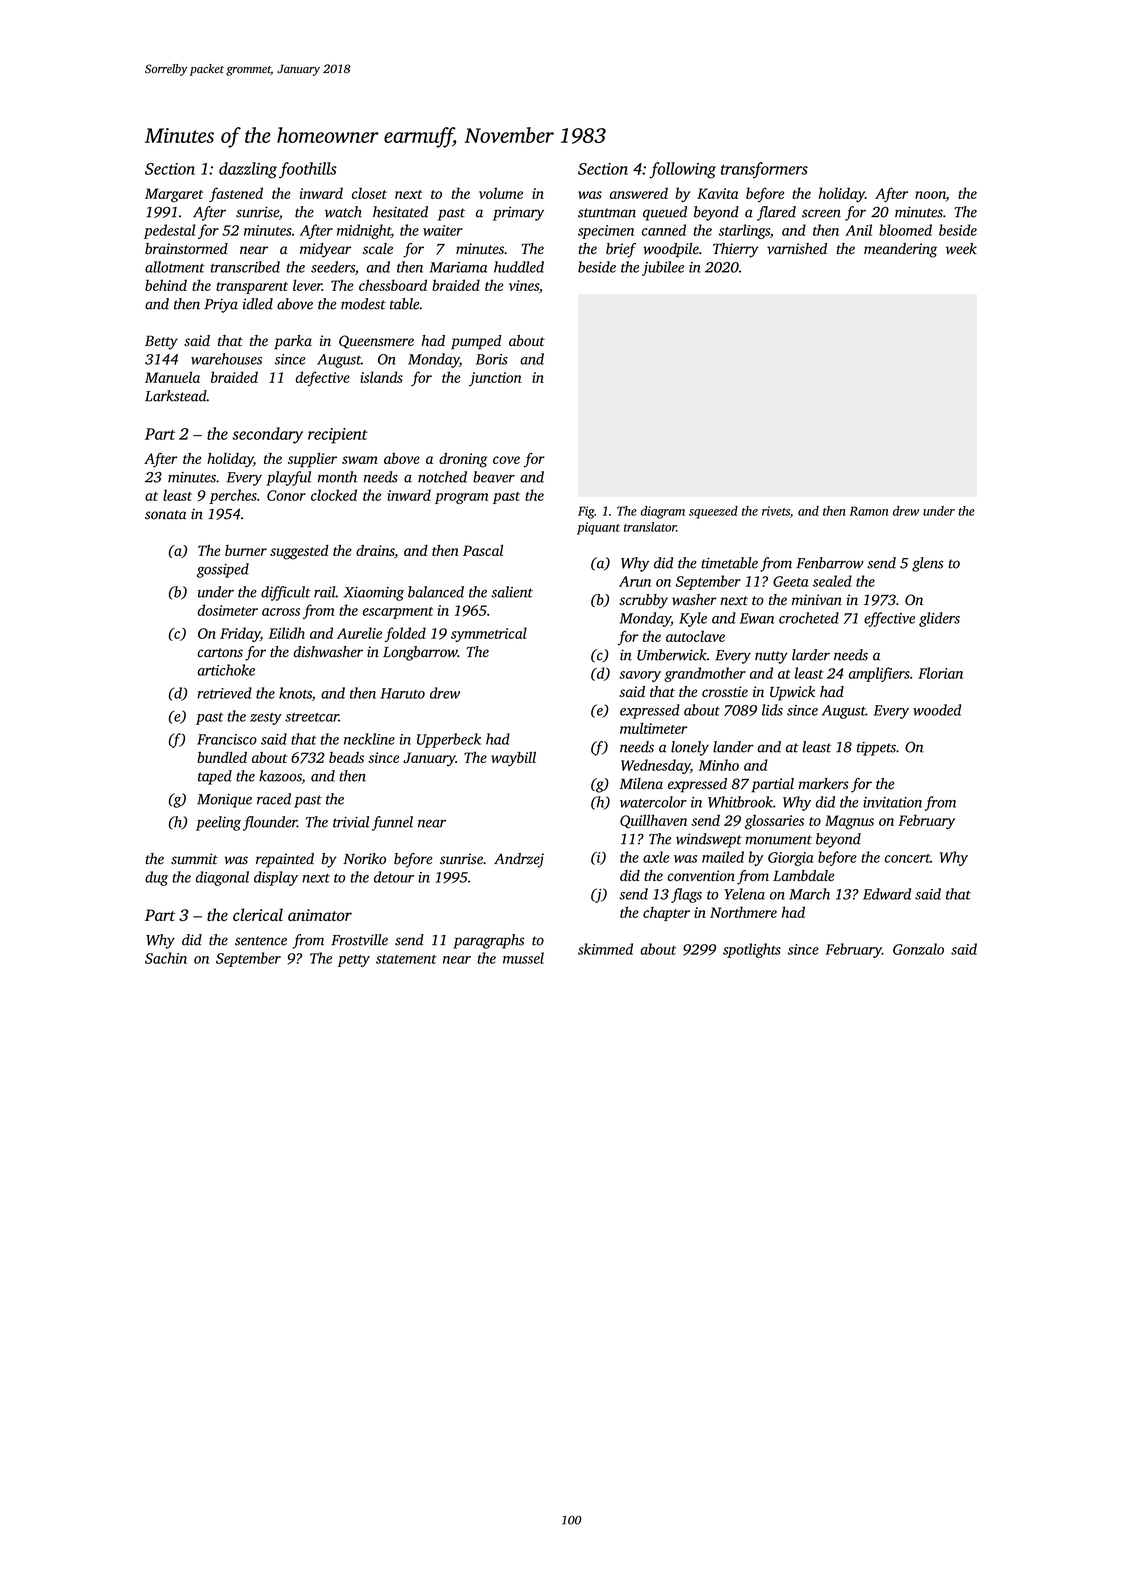 This document has width=1122, height=1587. Describe the element at coordinates (364, 231) in the document. I see `midnight` at that location.
